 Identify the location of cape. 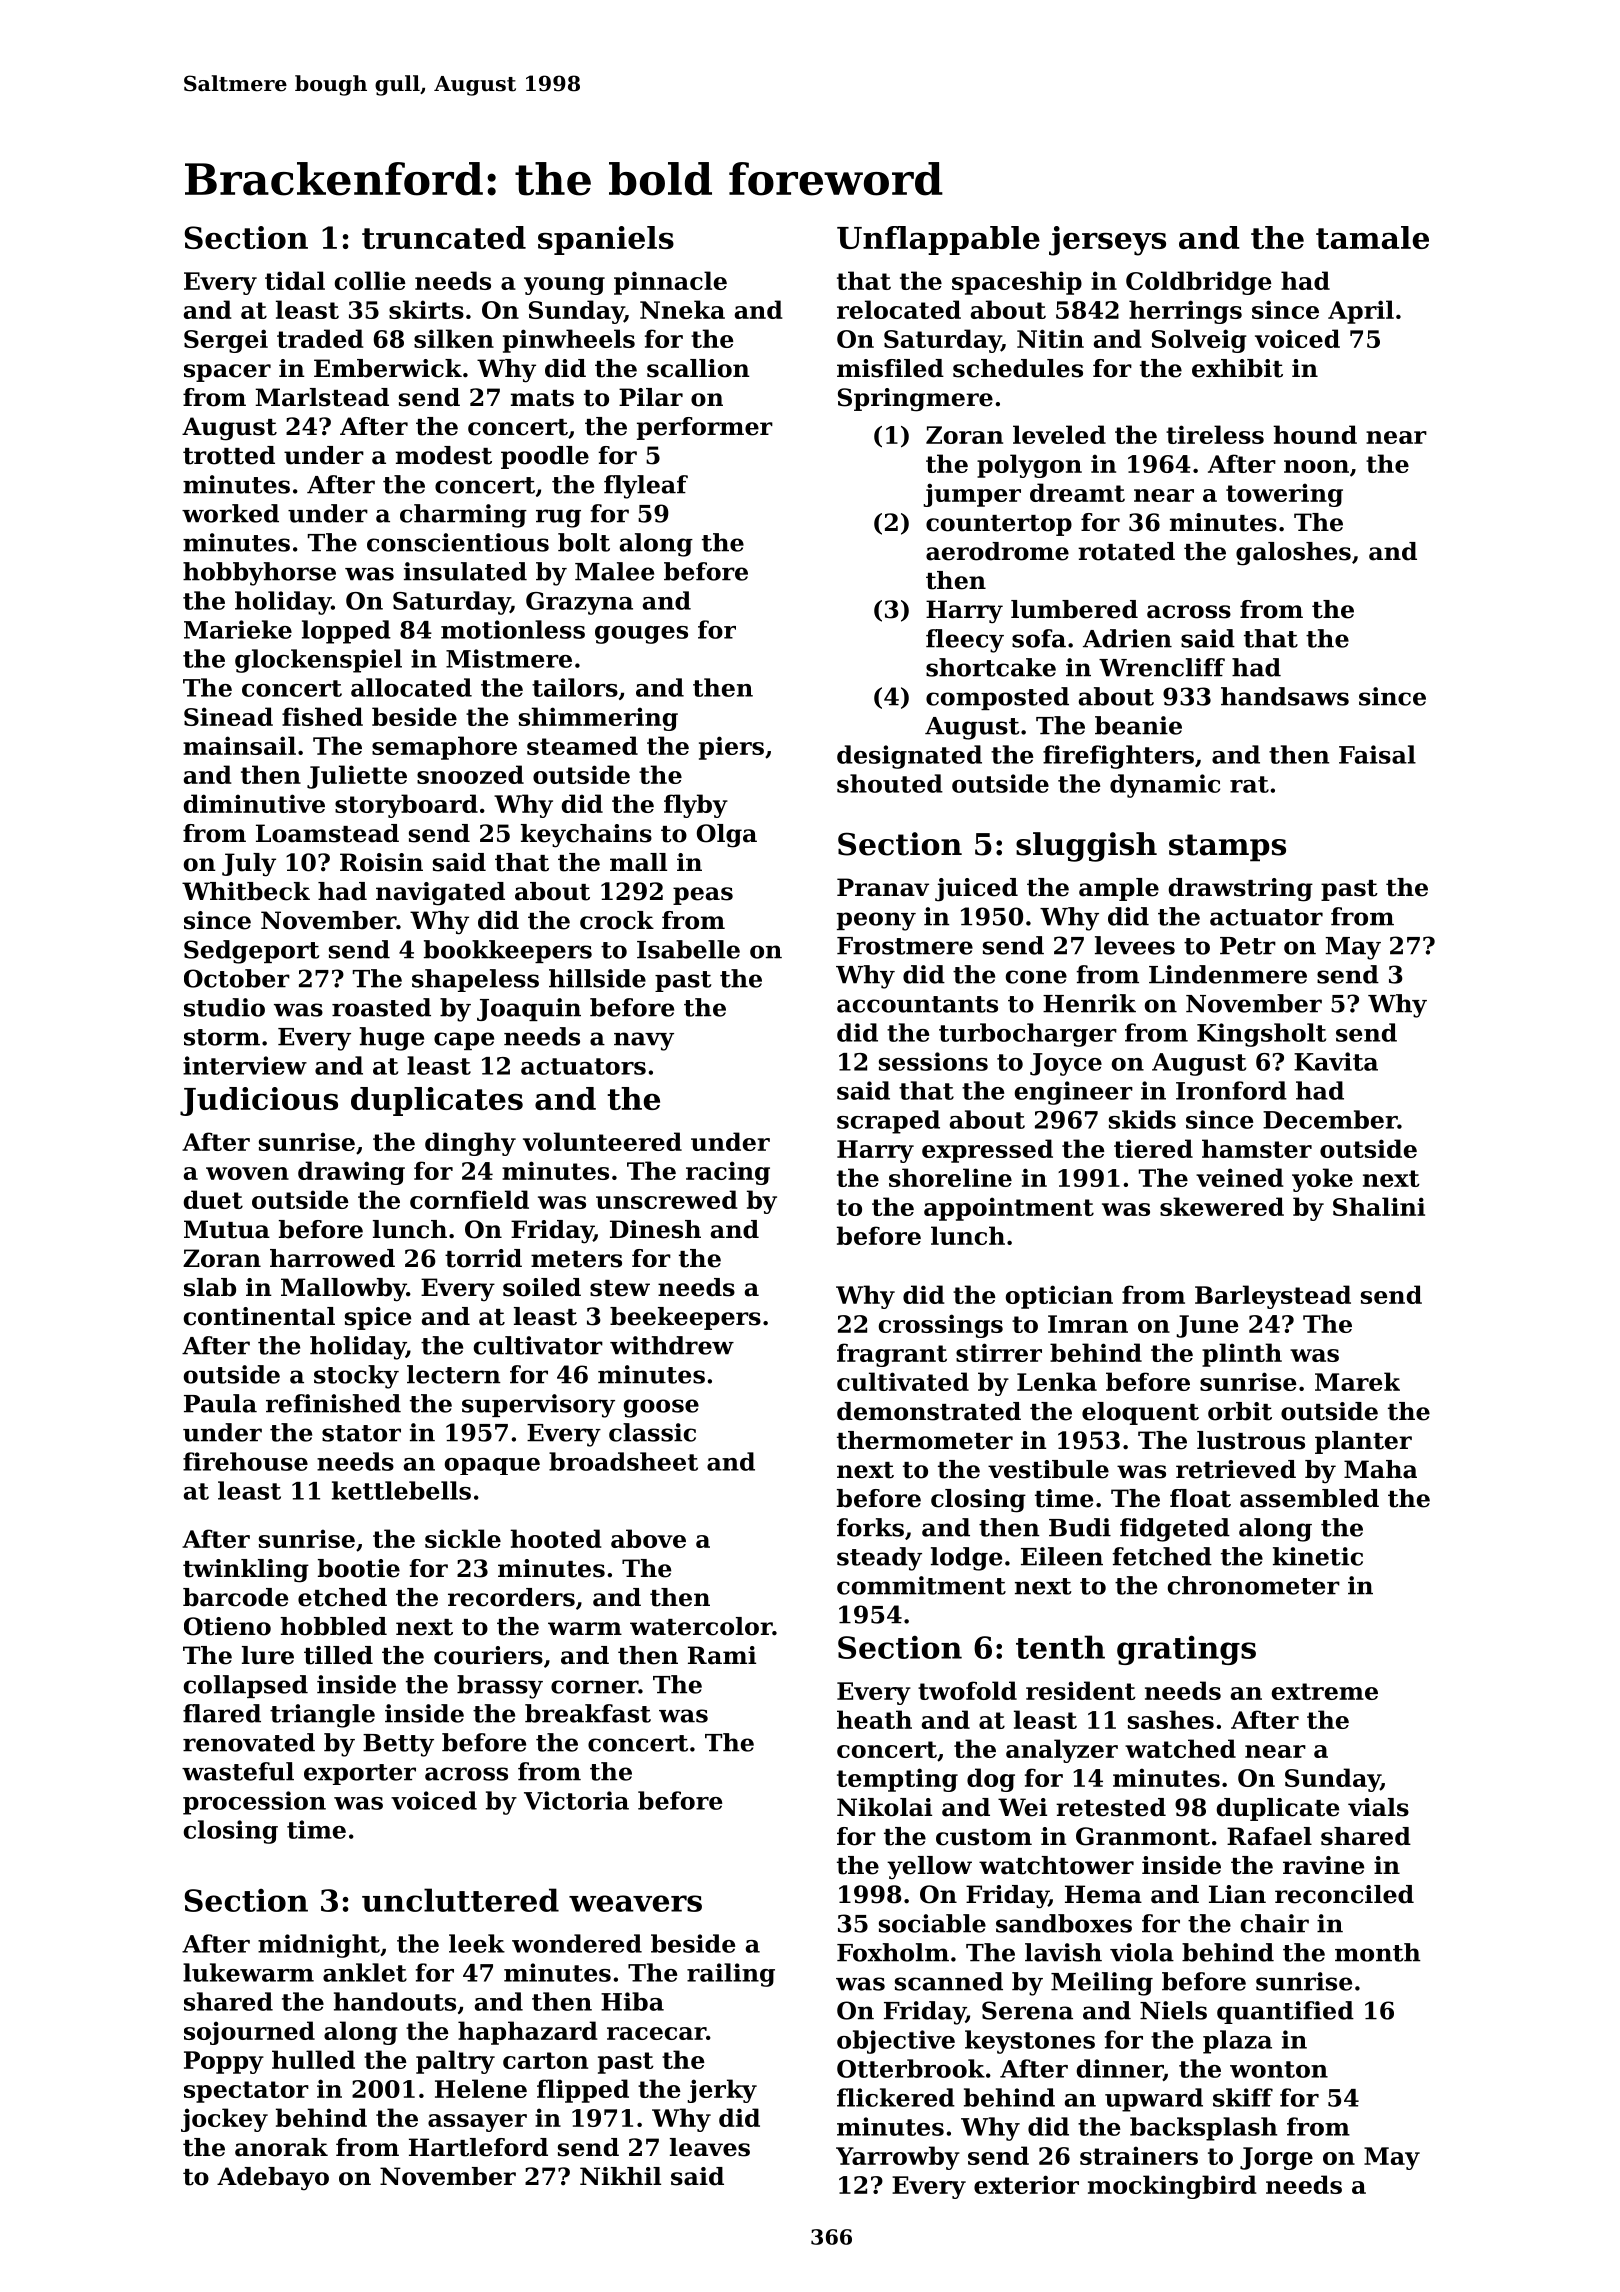
(464, 1041).
